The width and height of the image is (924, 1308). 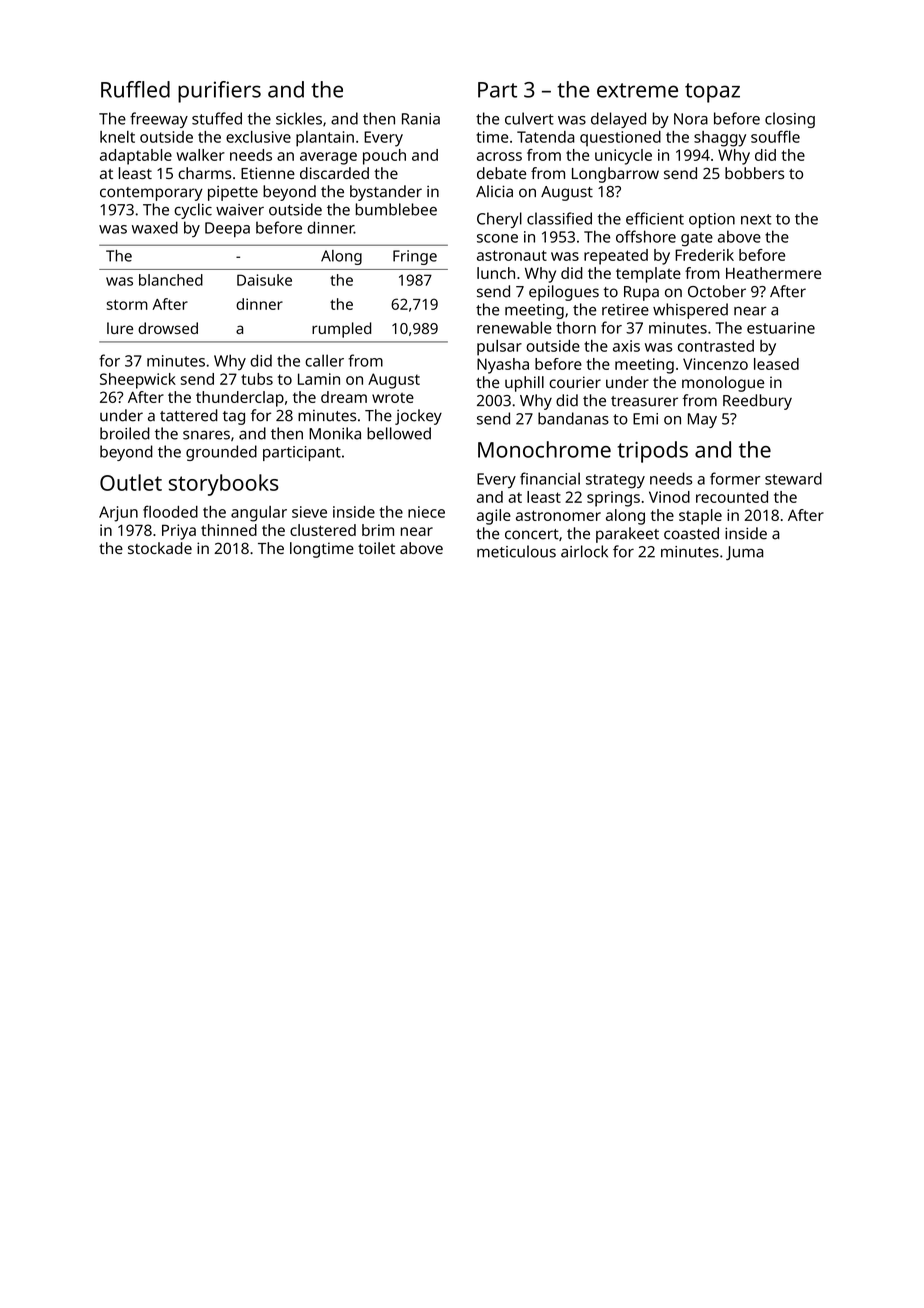 What do you see at coordinates (324, 360) in the image?
I see `caller` at bounding box center [324, 360].
